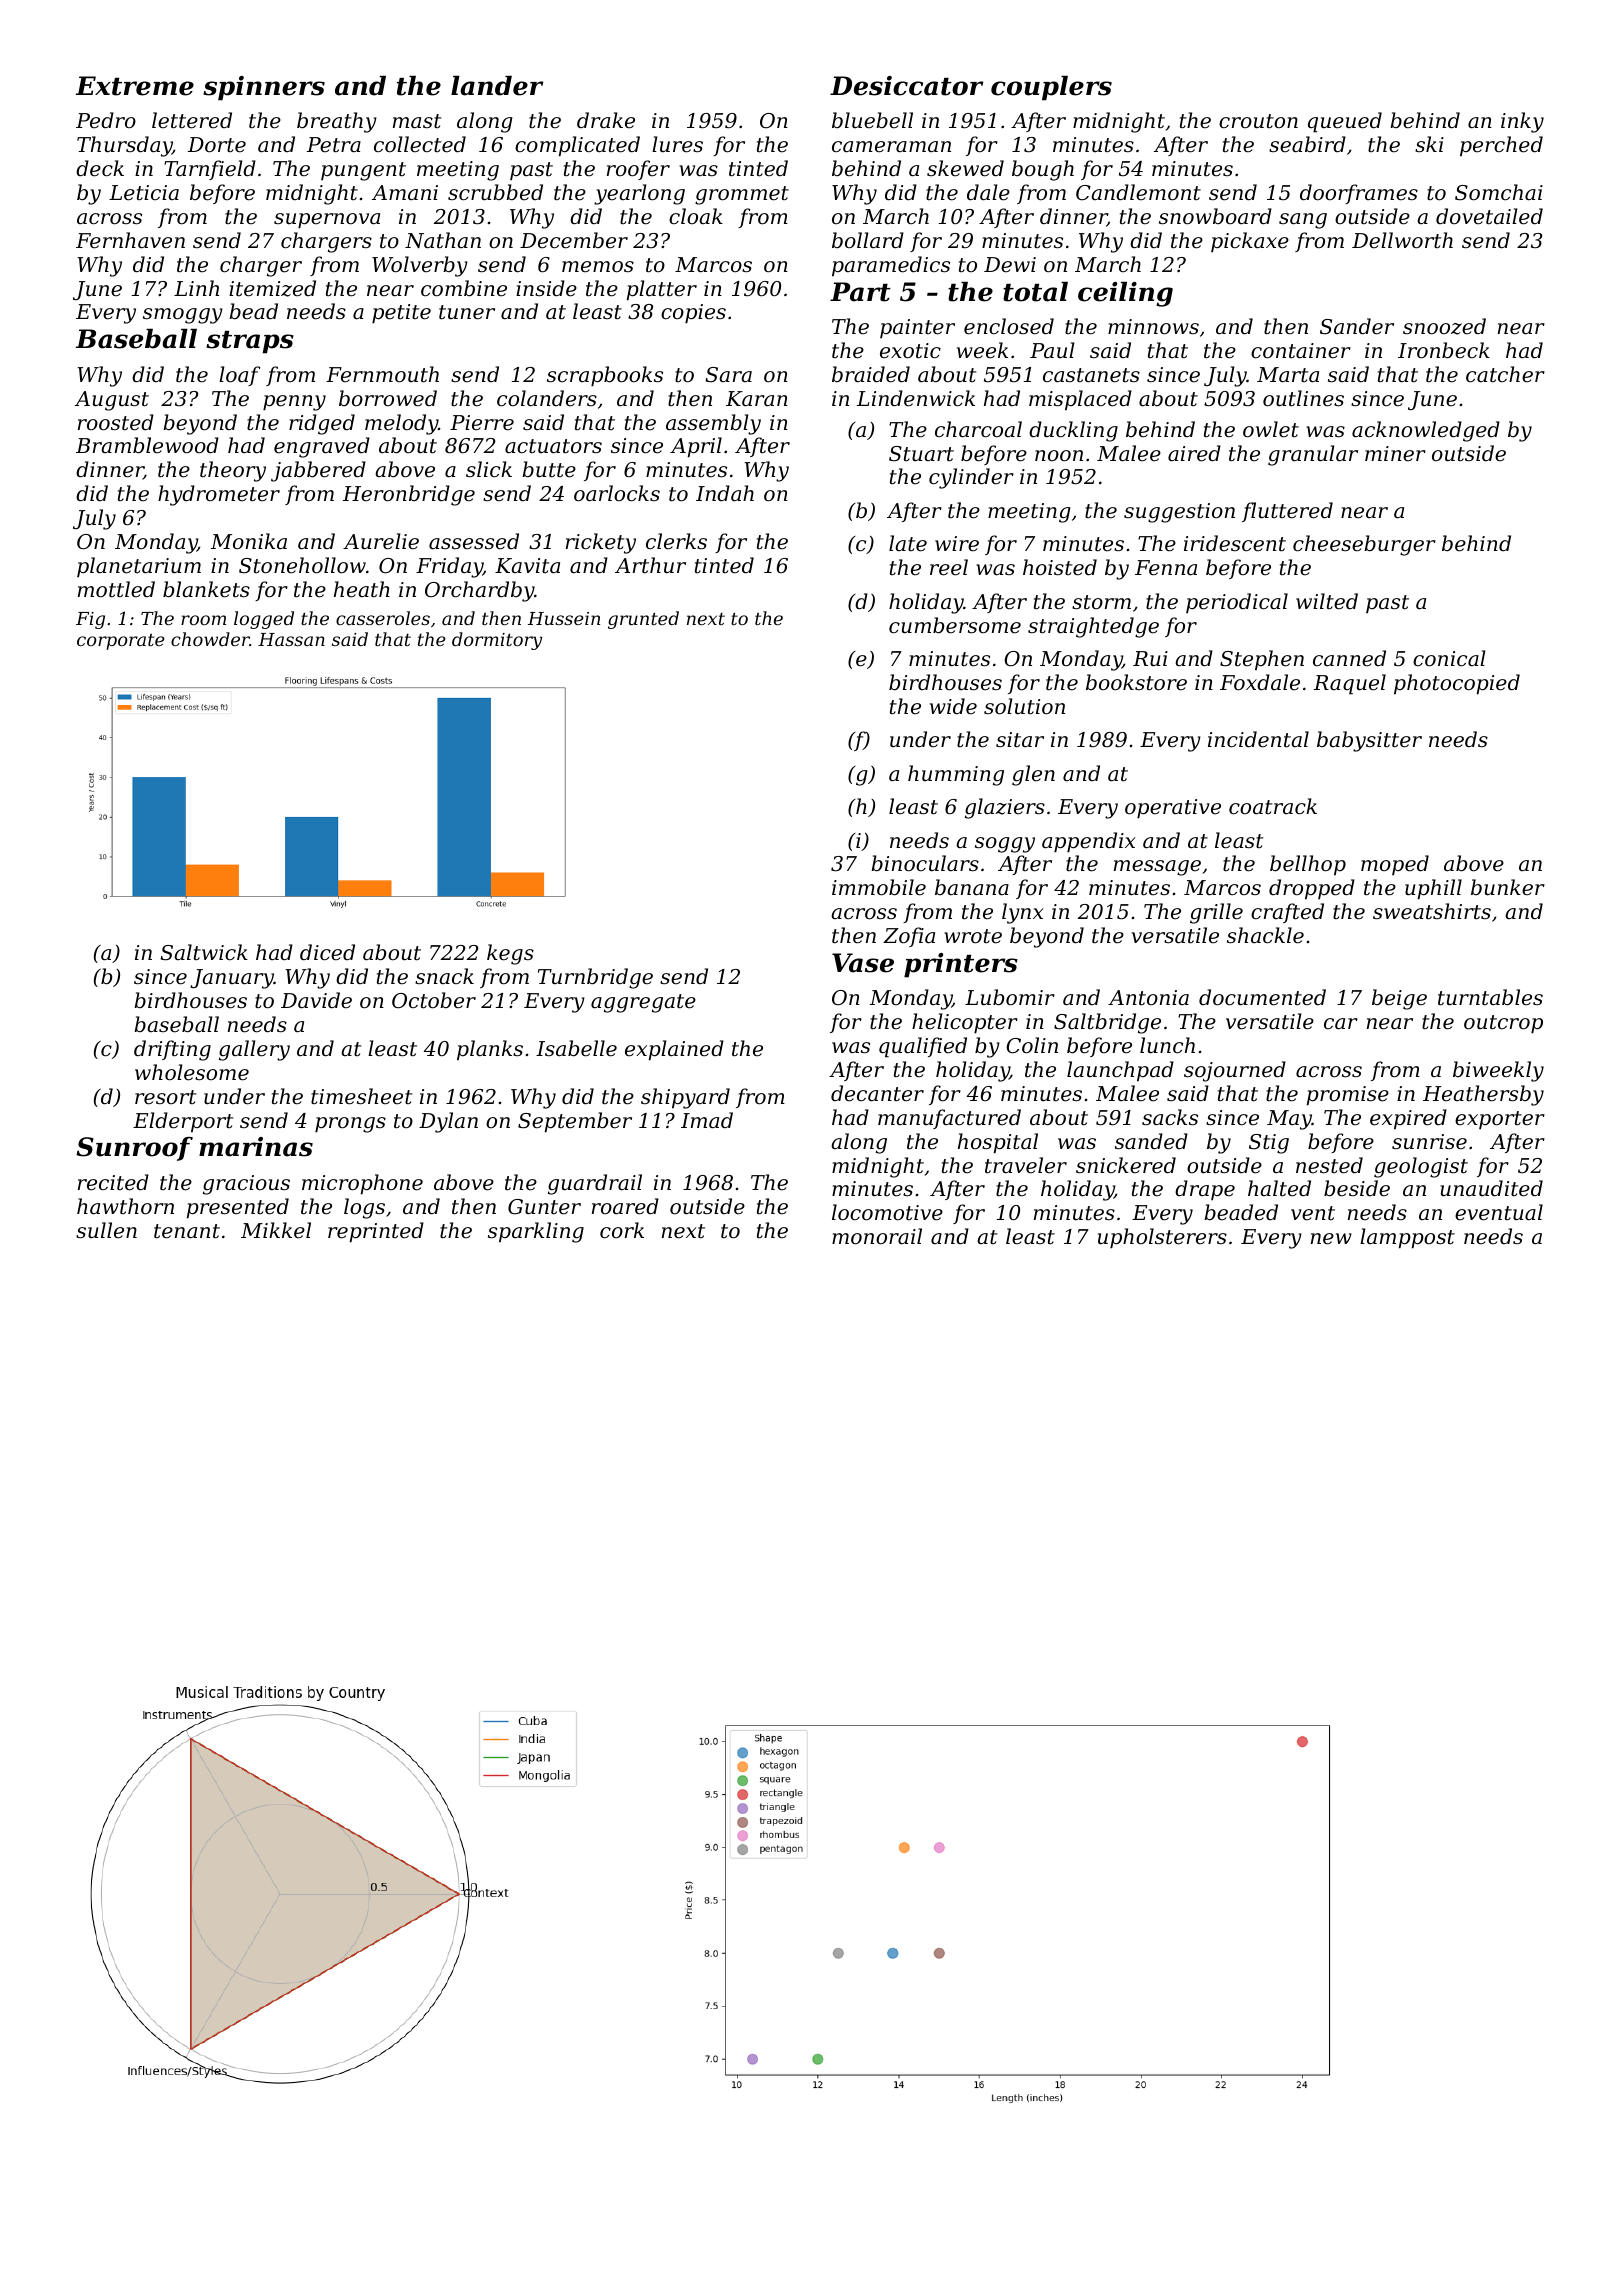  What do you see at coordinates (1500, 1120) in the screenshot?
I see `exporter` at bounding box center [1500, 1120].
